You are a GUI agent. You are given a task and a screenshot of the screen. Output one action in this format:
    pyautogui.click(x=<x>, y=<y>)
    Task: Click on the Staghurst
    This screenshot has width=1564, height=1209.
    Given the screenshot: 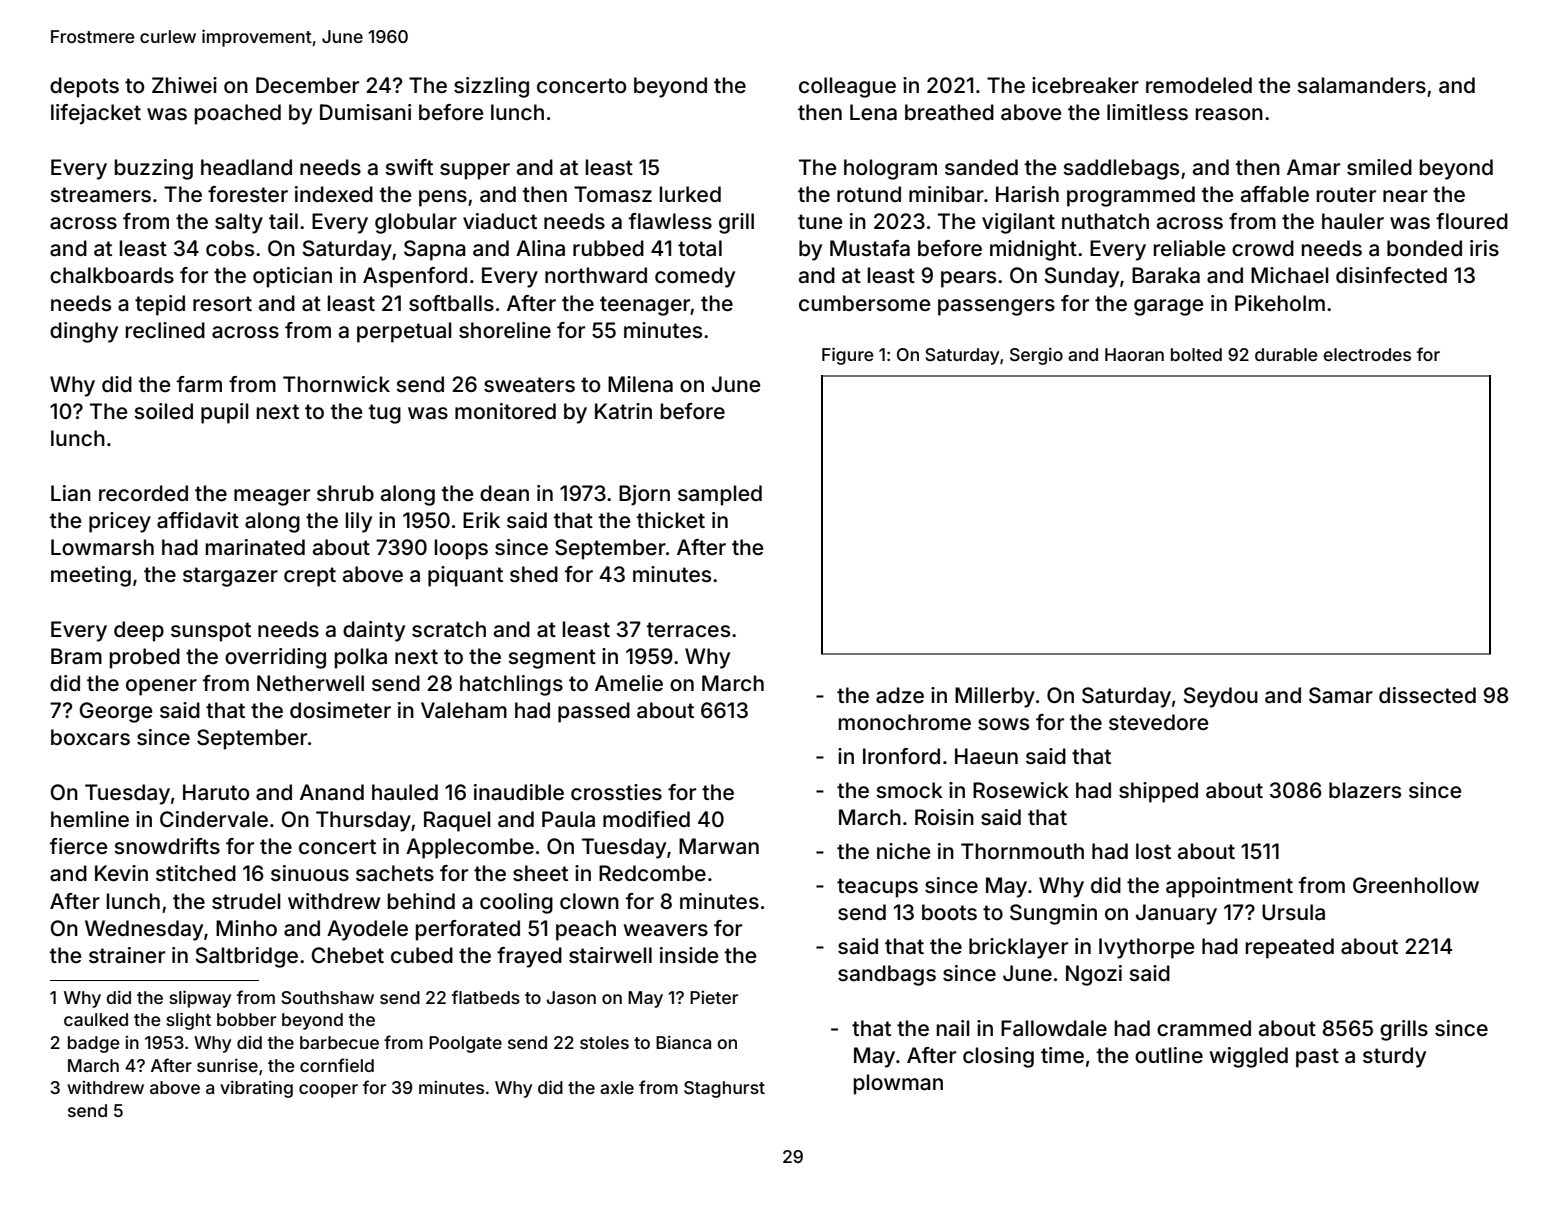 What is the action you would take?
    pyautogui.click(x=724, y=1089)
